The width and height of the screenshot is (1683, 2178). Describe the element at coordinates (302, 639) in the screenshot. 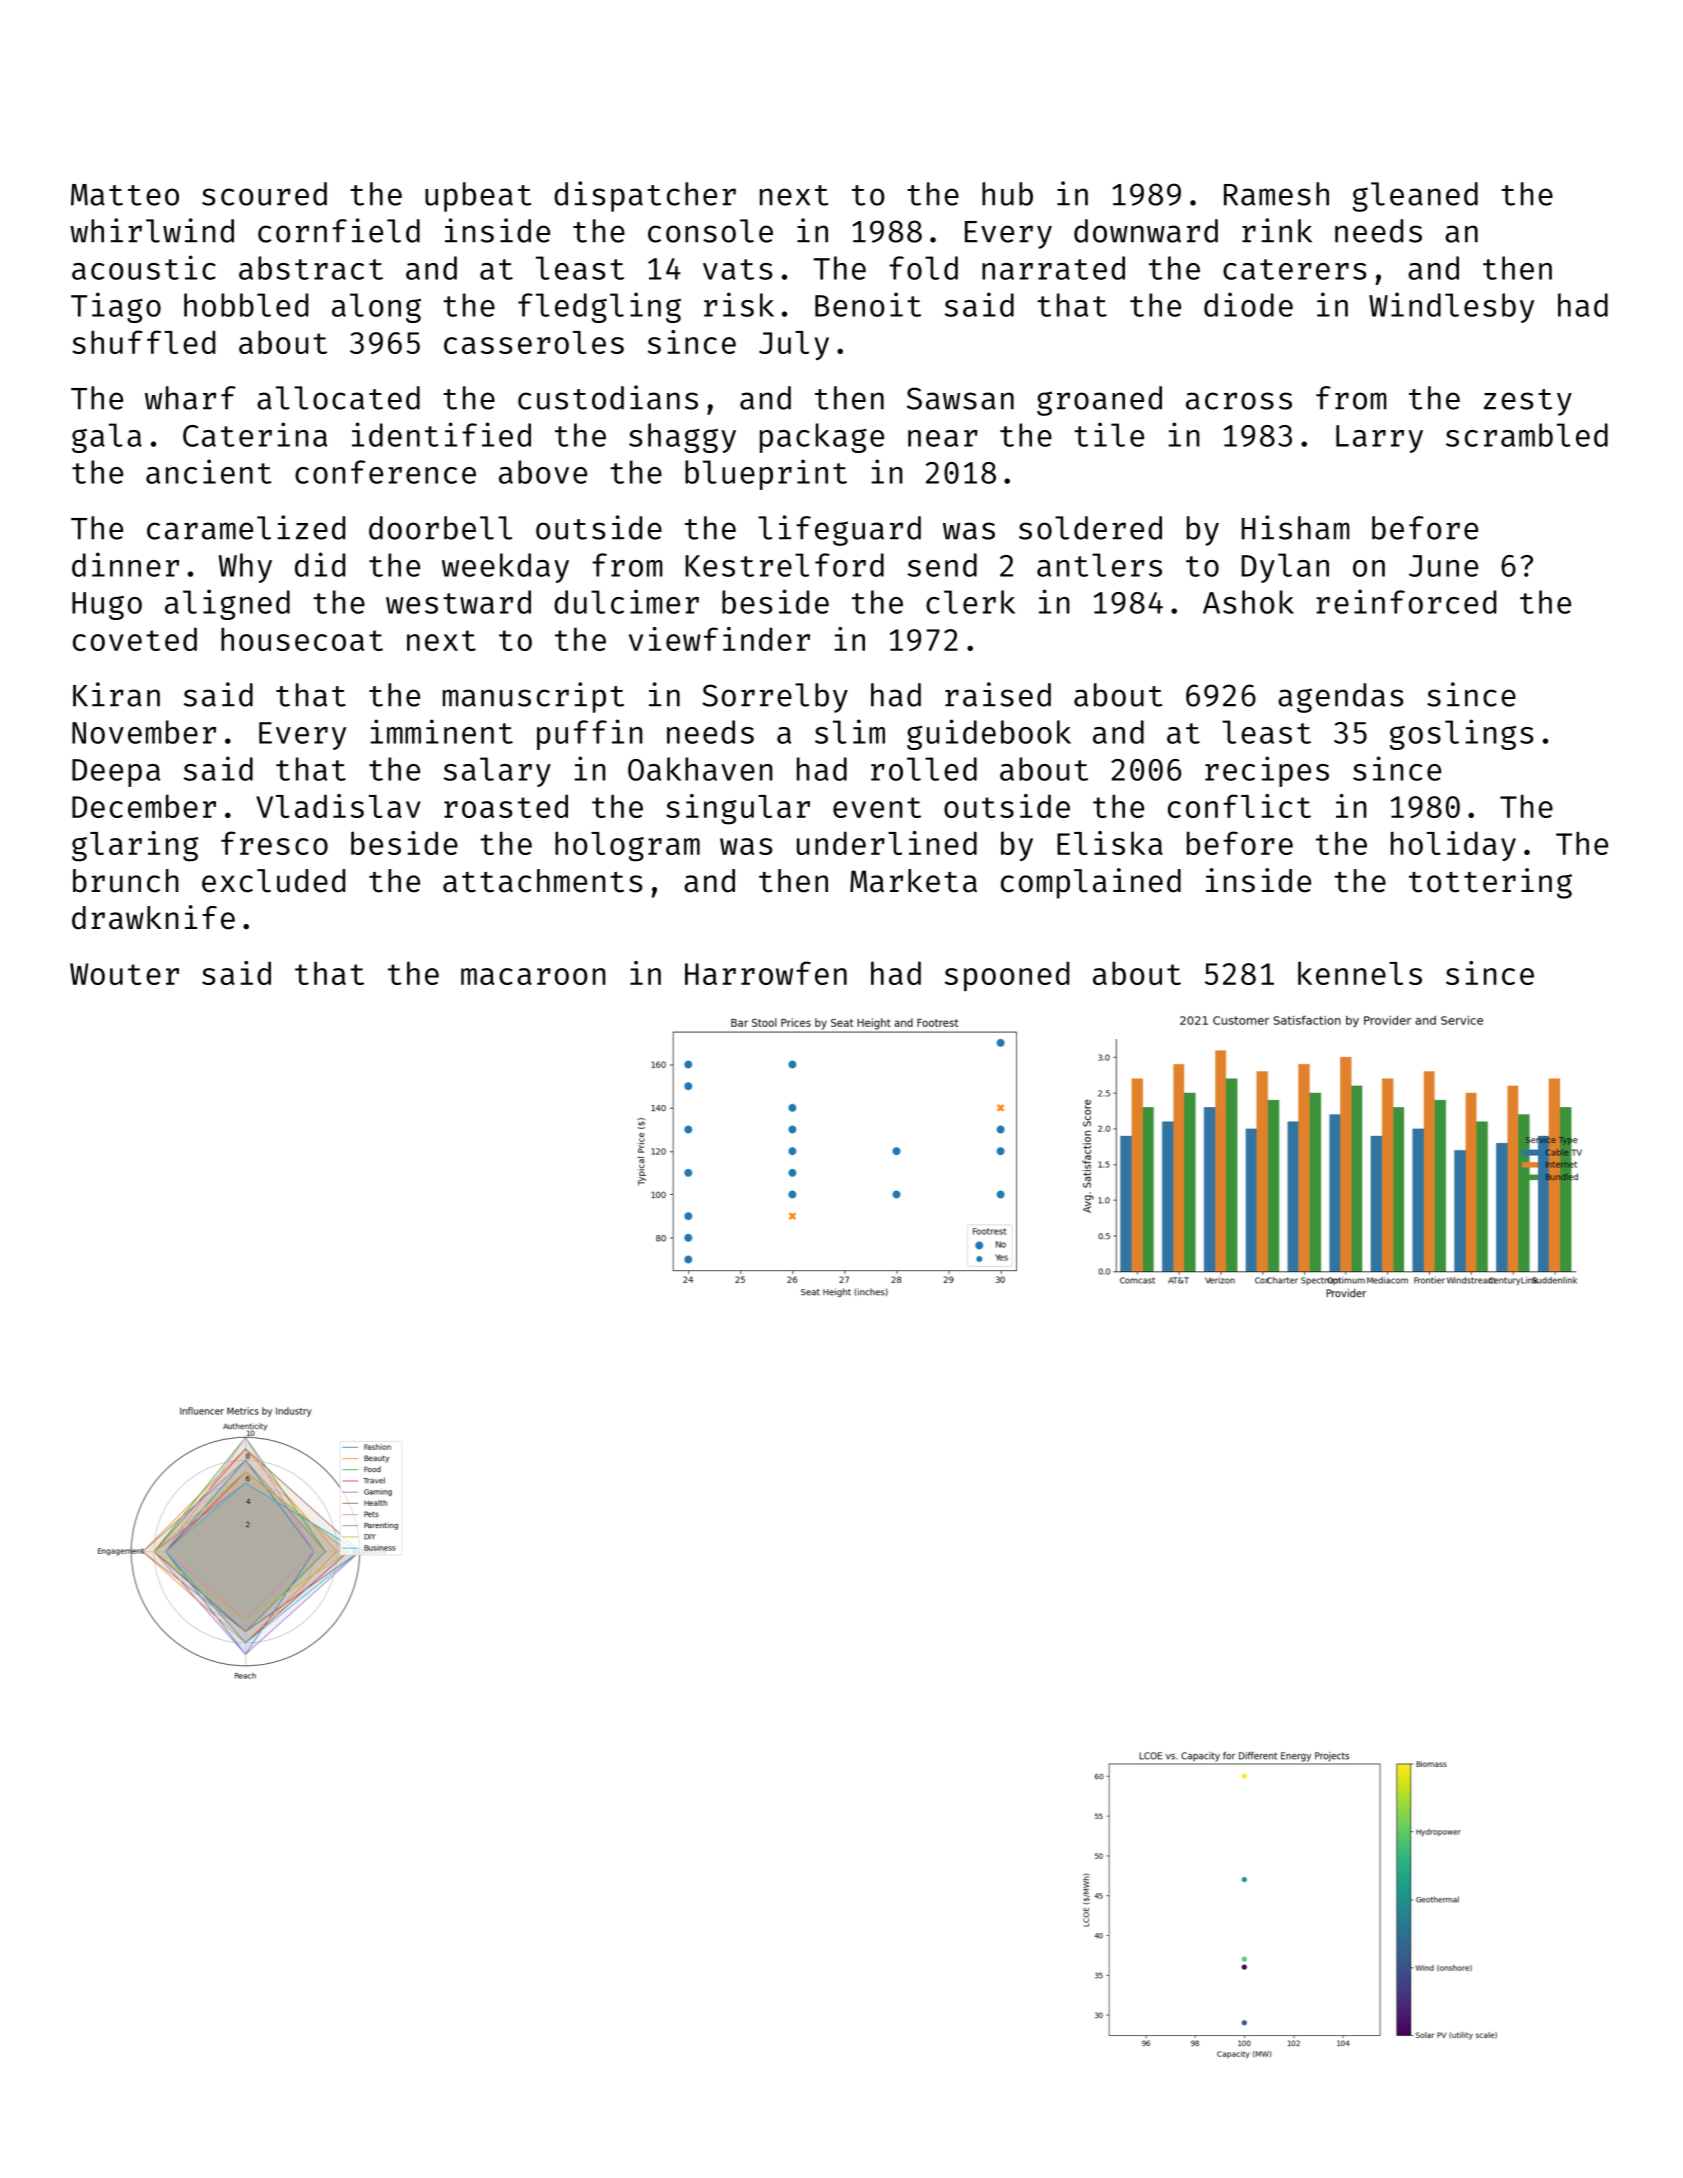

I see `housecoat` at that location.
